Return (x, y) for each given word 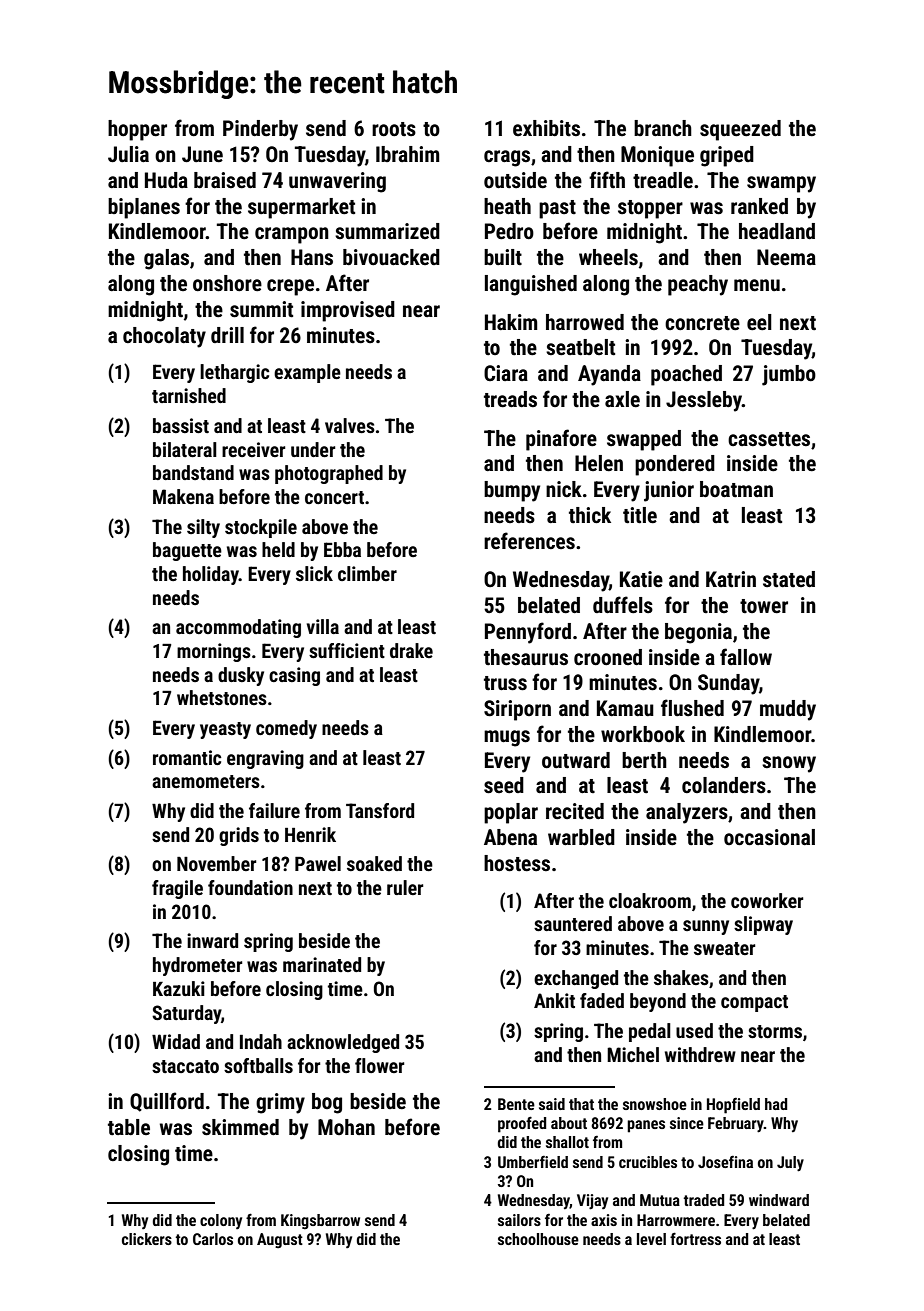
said (552, 1104)
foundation (250, 887)
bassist (181, 425)
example (307, 373)
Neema (786, 257)
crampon (292, 235)
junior (669, 491)
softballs (258, 1065)
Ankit (554, 1000)
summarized (387, 231)
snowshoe (655, 1104)
